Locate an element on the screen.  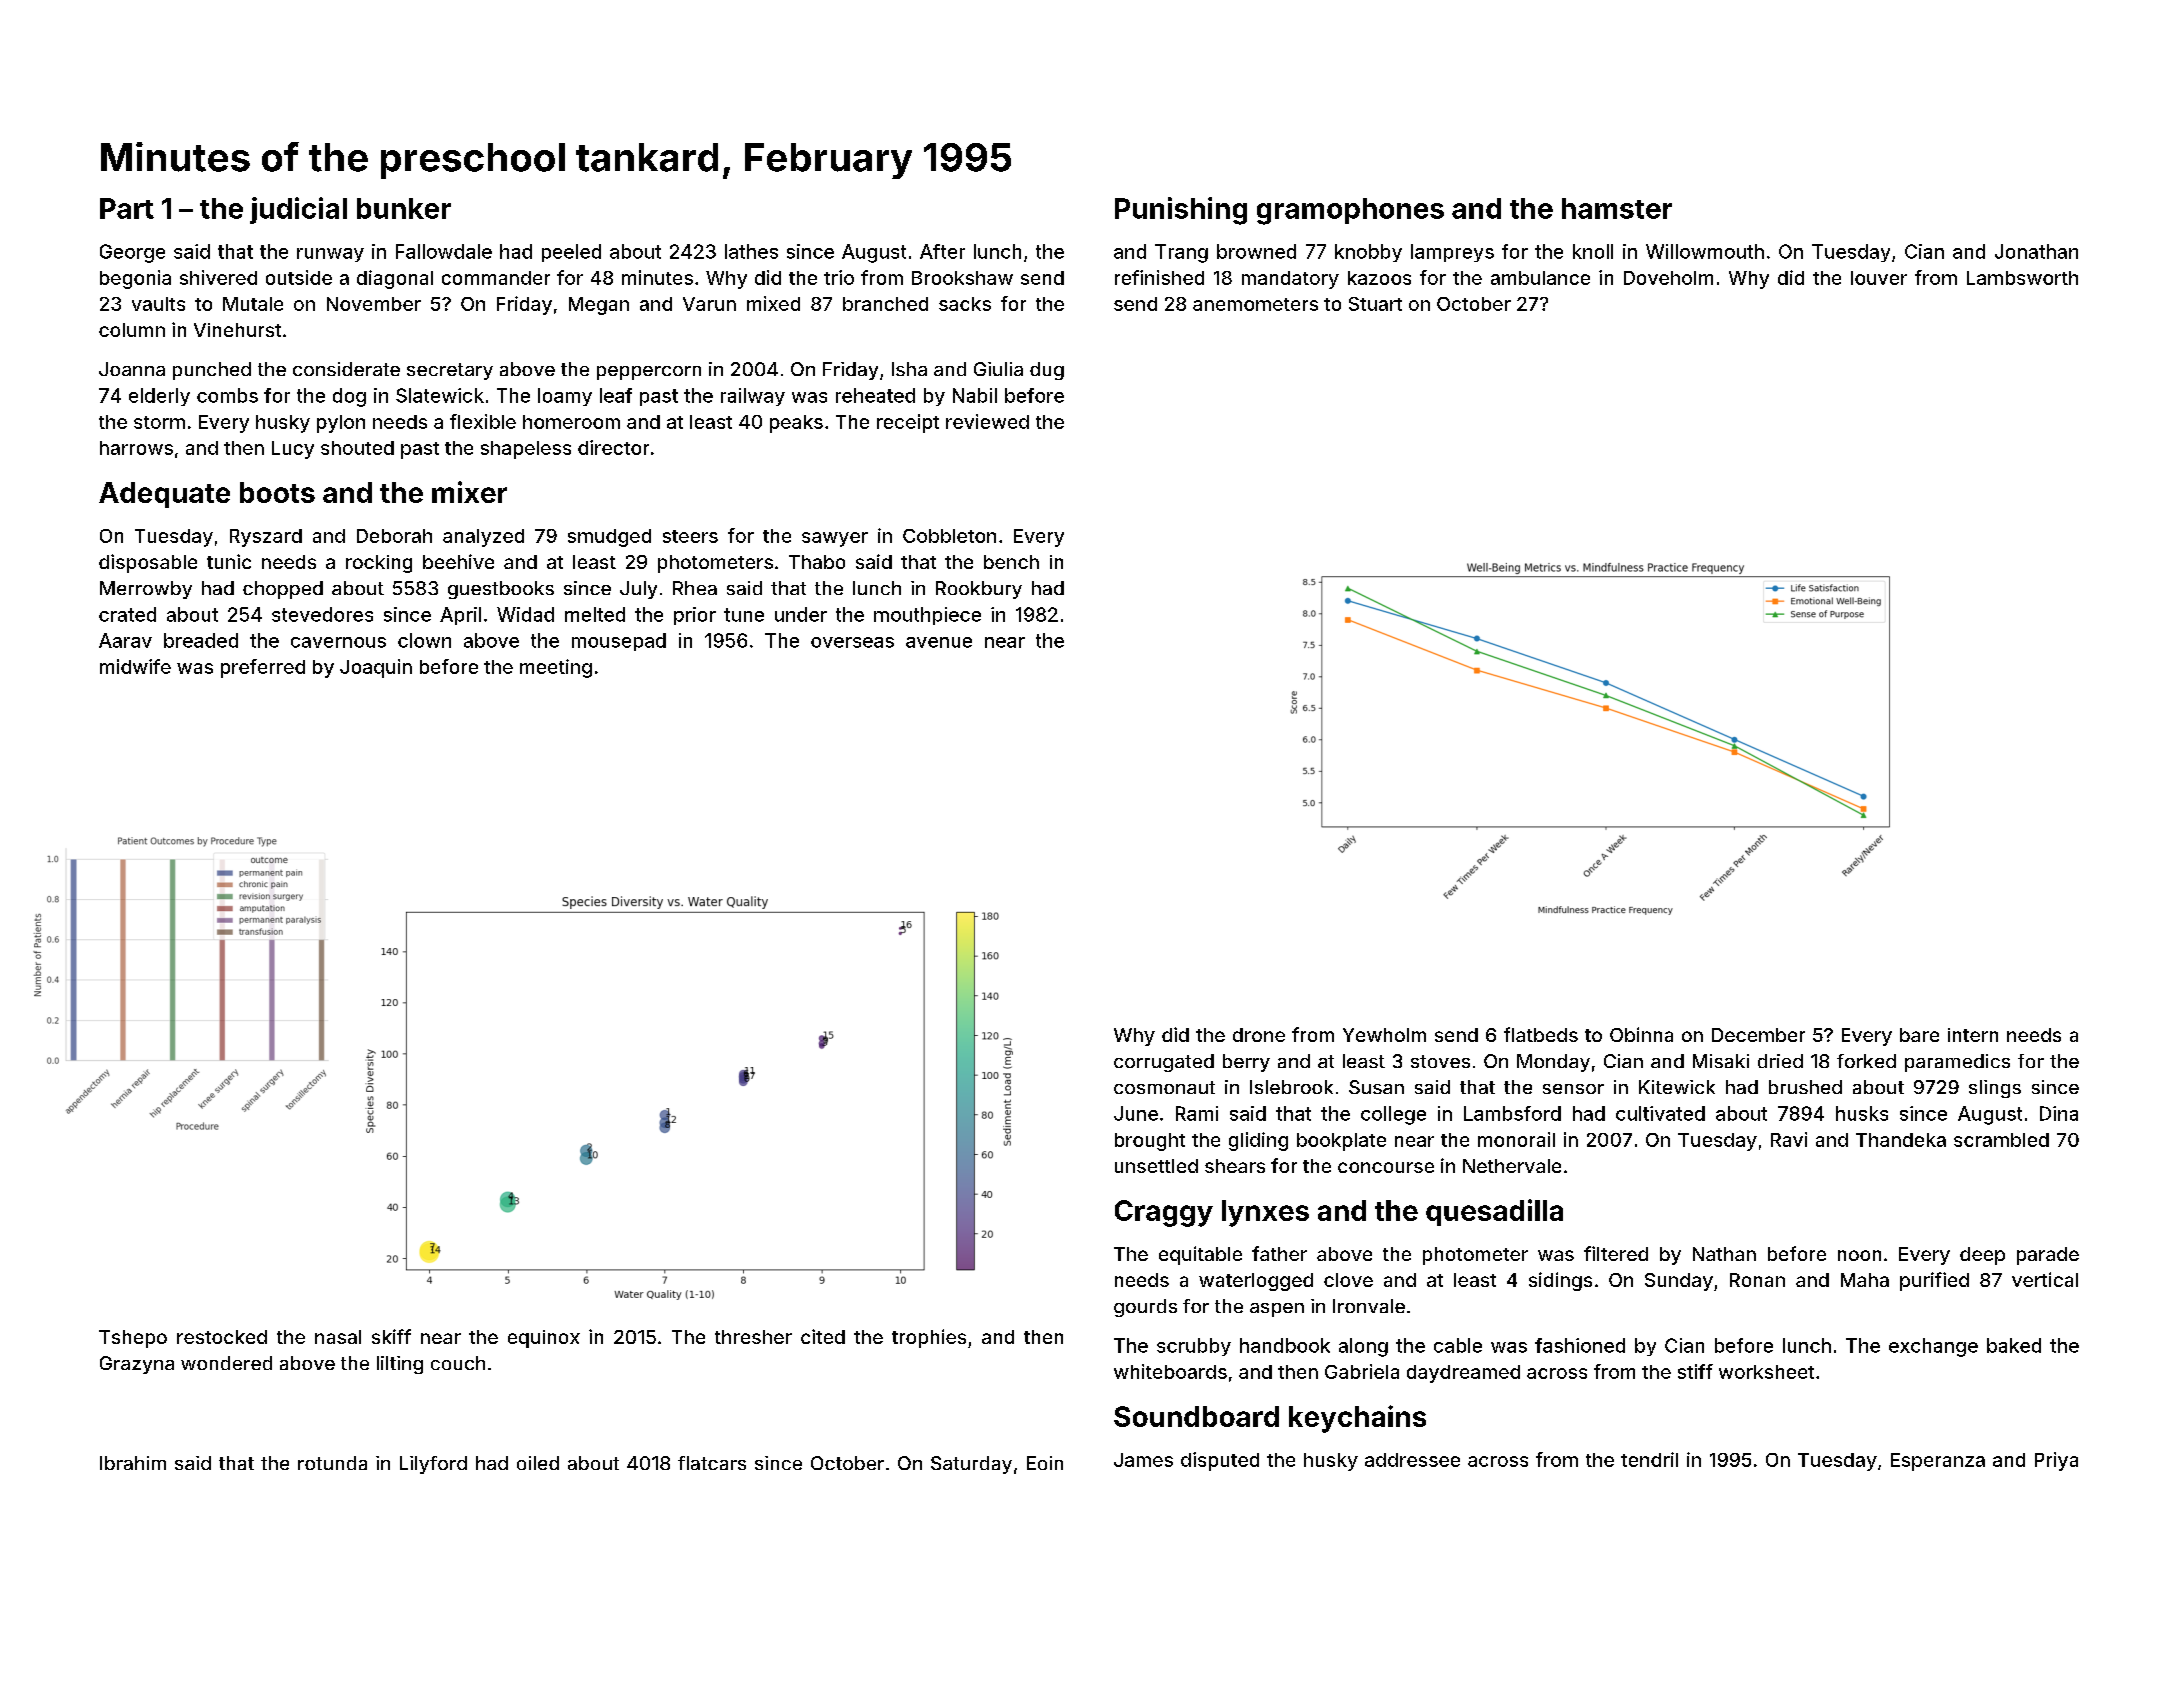
equinox is located at coordinates (544, 1339).
